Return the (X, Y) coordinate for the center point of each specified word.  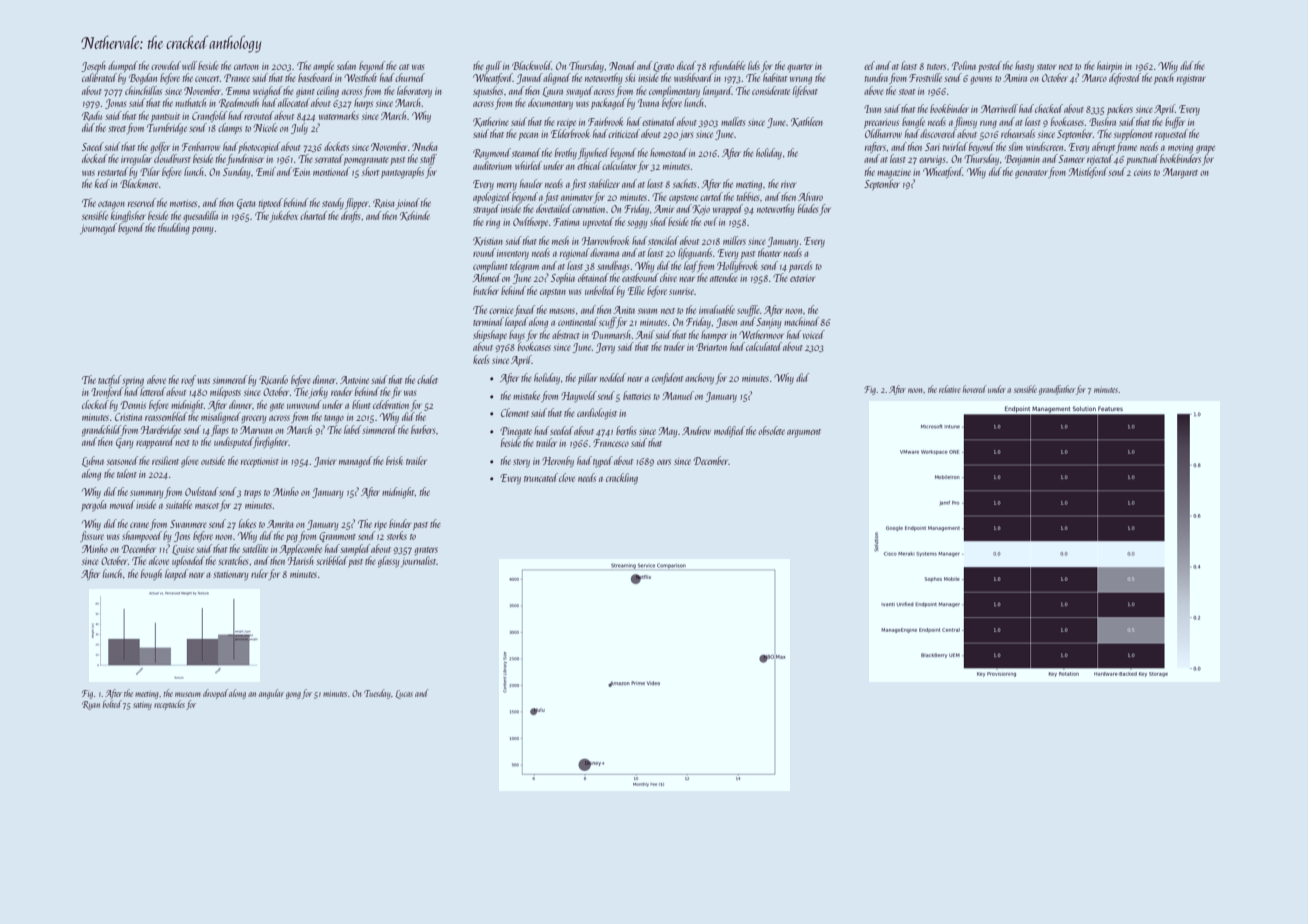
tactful (110, 380)
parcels (800, 266)
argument (804, 433)
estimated (659, 121)
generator (1031, 174)
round (484, 252)
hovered (975, 389)
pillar (587, 378)
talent (127, 473)
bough (151, 574)
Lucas (404, 694)
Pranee (237, 78)
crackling (622, 478)
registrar (1191, 80)
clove (567, 477)
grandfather (1057, 390)
